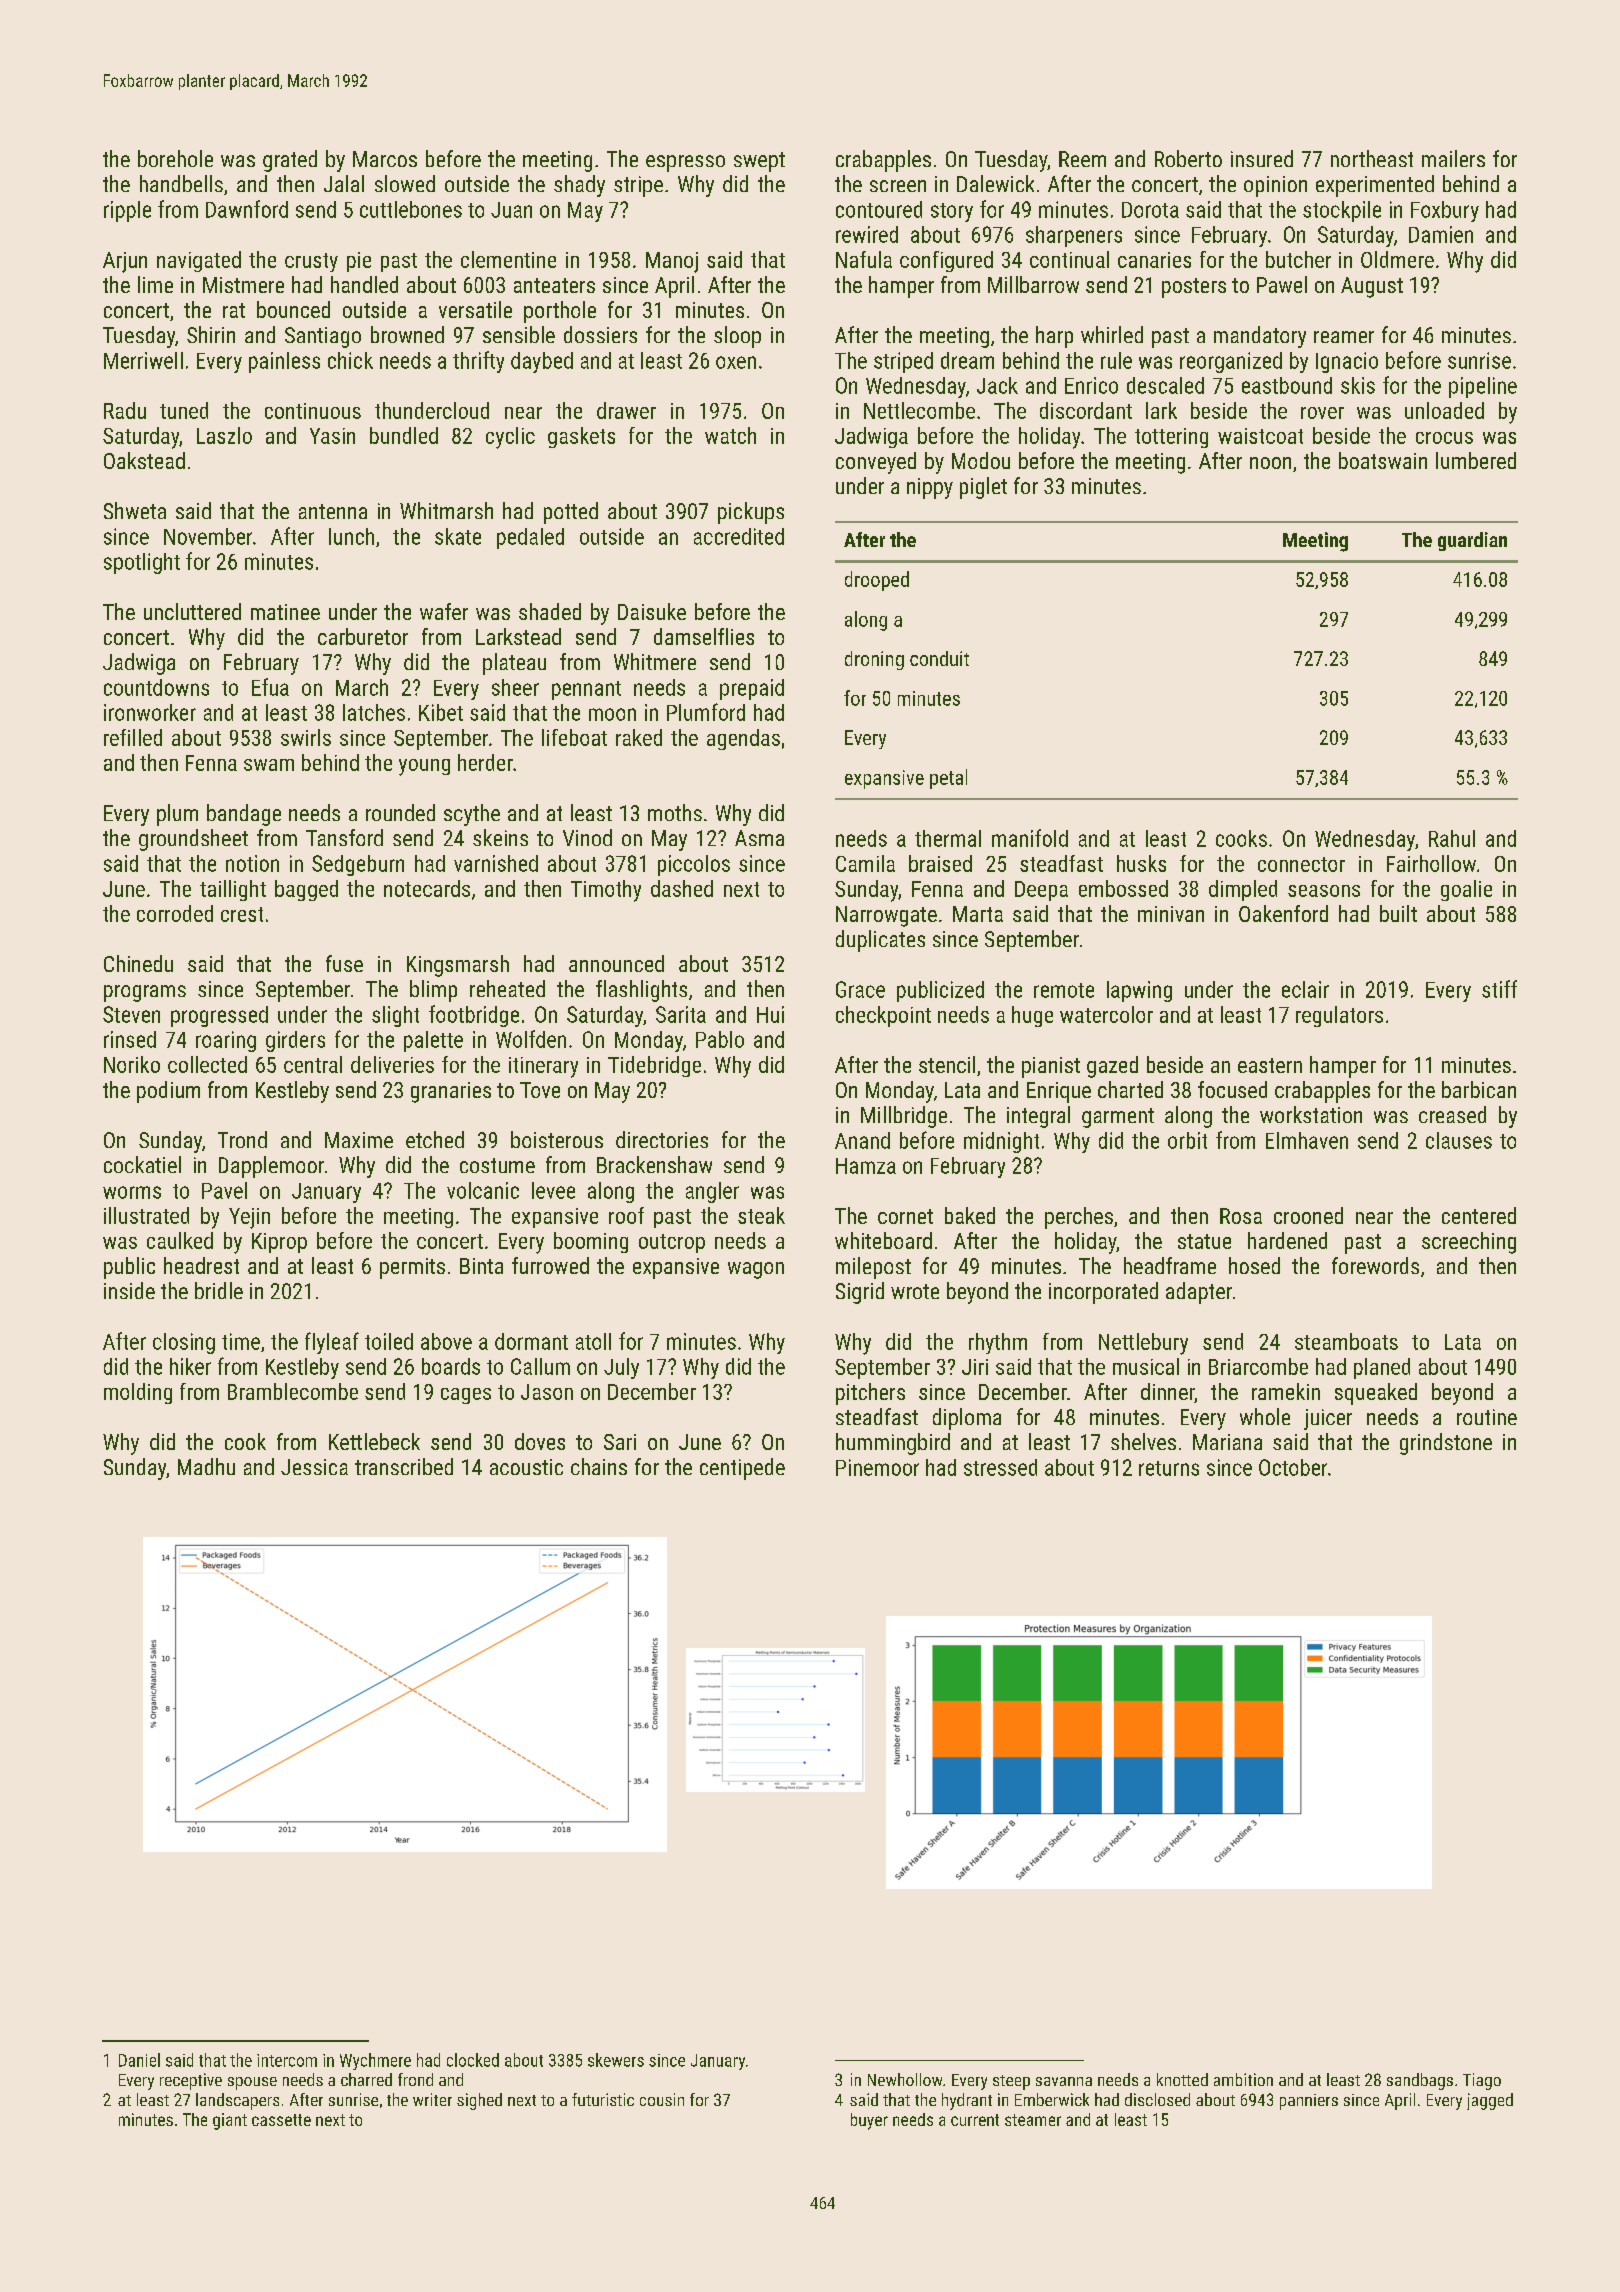  Describe the element at coordinates (939, 658) in the document. I see `conduit` at that location.
